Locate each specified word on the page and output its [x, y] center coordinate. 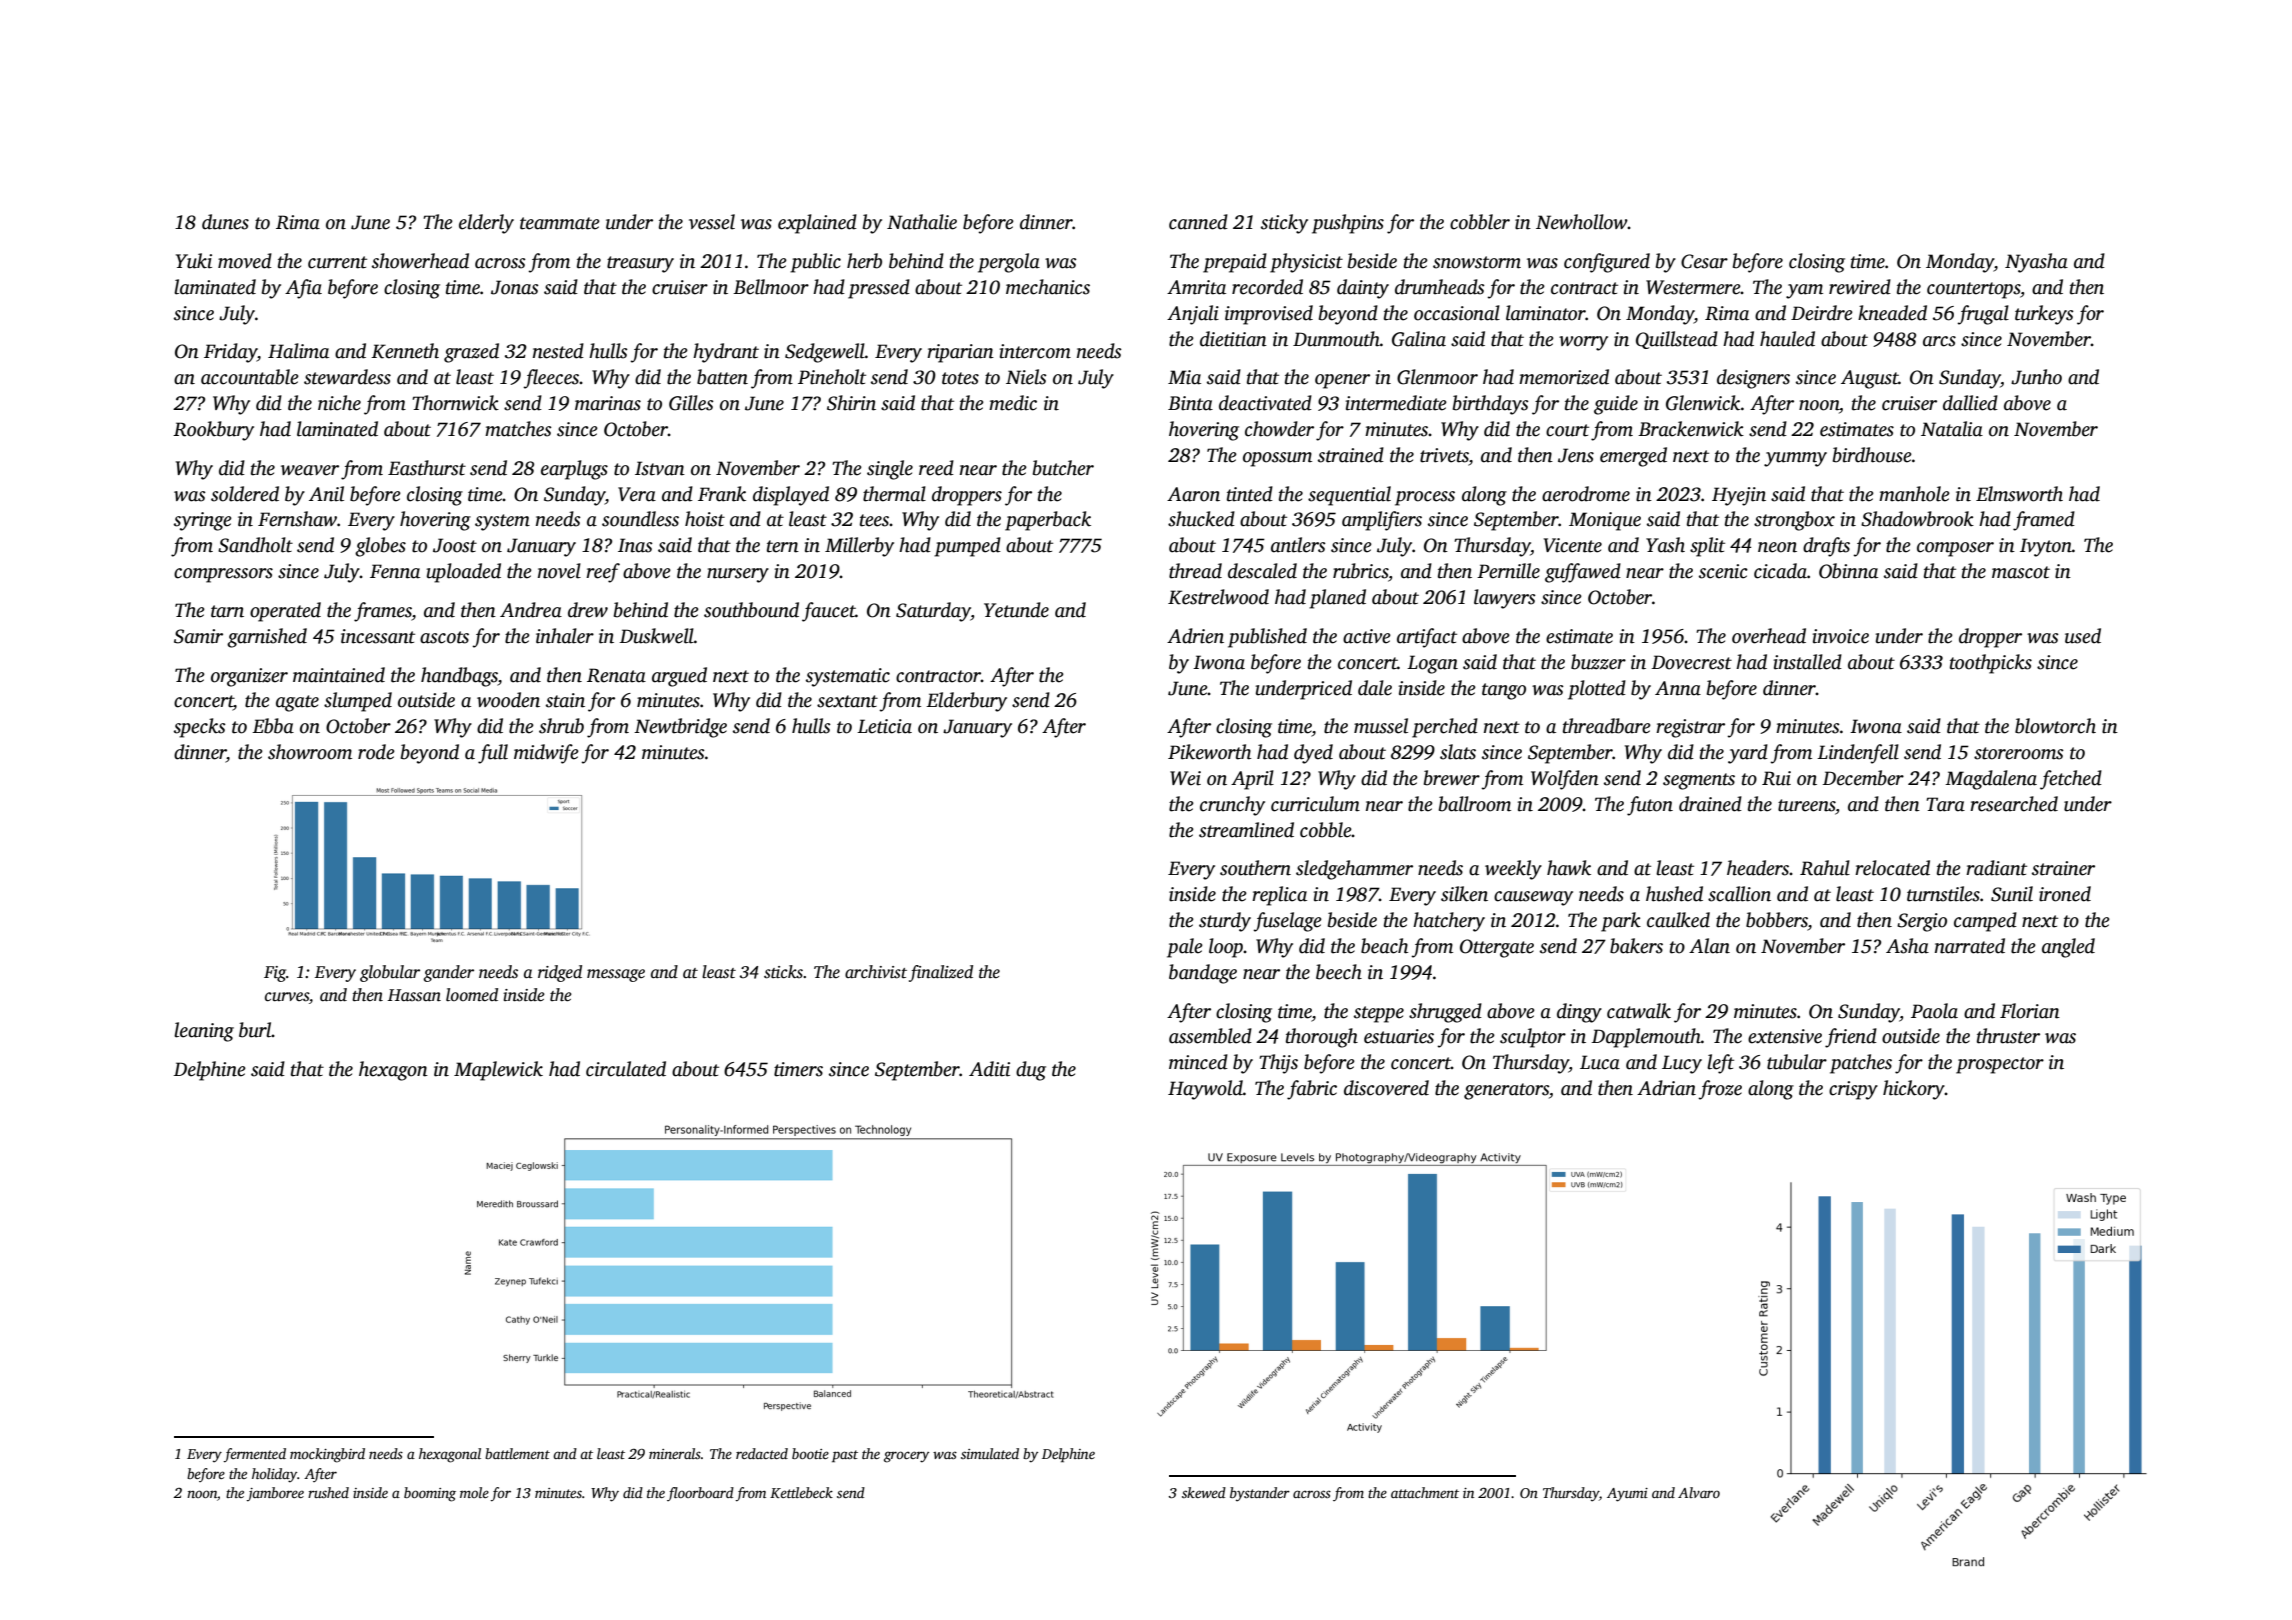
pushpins [1348, 224]
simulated [990, 1453]
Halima [298, 351]
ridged [560, 973]
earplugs [574, 470]
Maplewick [498, 1071]
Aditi [989, 1069]
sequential [1349, 496]
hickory [1914, 1090]
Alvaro [1699, 1492]
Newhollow [1582, 222]
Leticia [884, 726]
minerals [675, 1453]
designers [1753, 379]
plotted [1597, 690]
